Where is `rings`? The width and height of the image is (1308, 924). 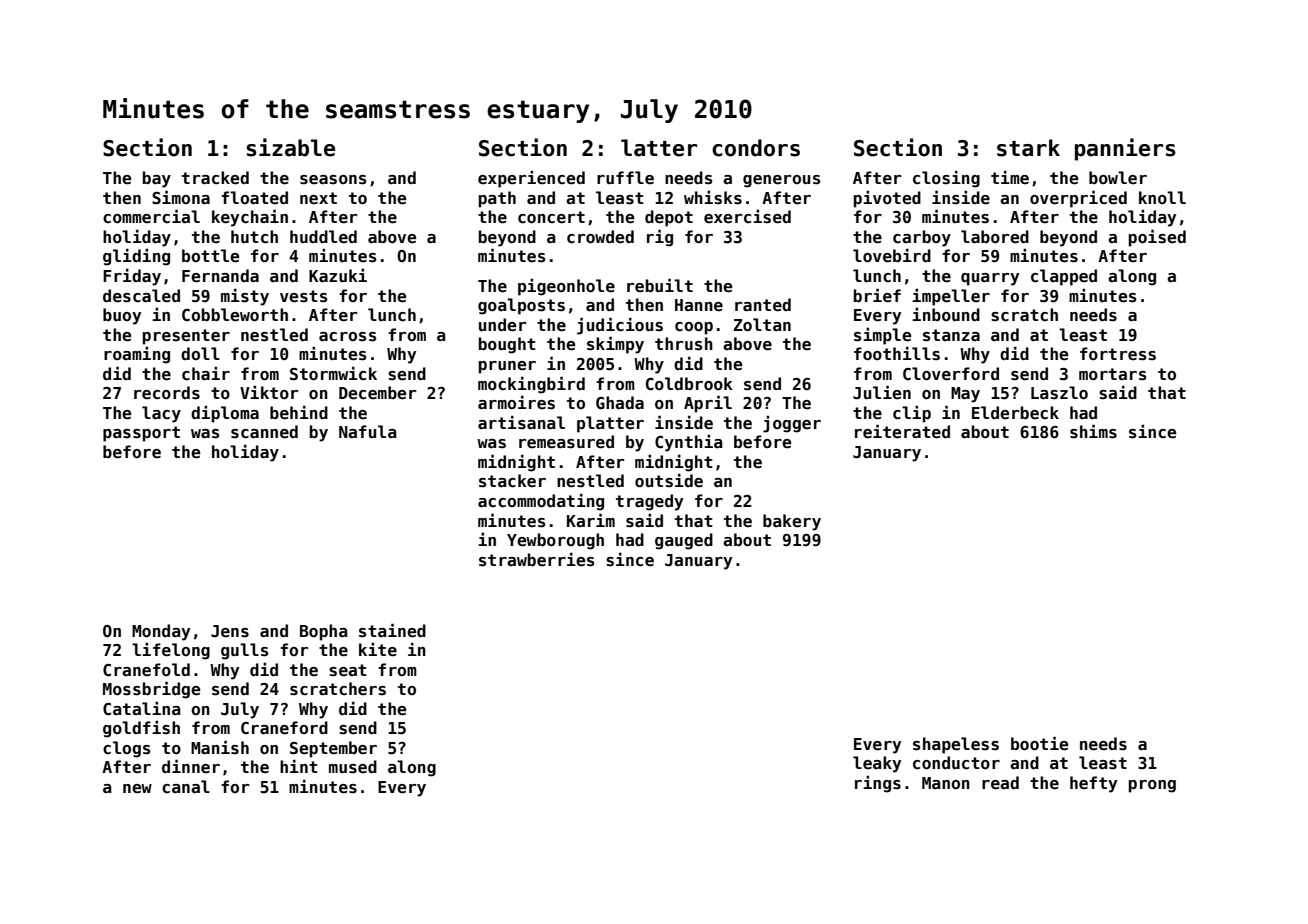 rings is located at coordinates (878, 784).
